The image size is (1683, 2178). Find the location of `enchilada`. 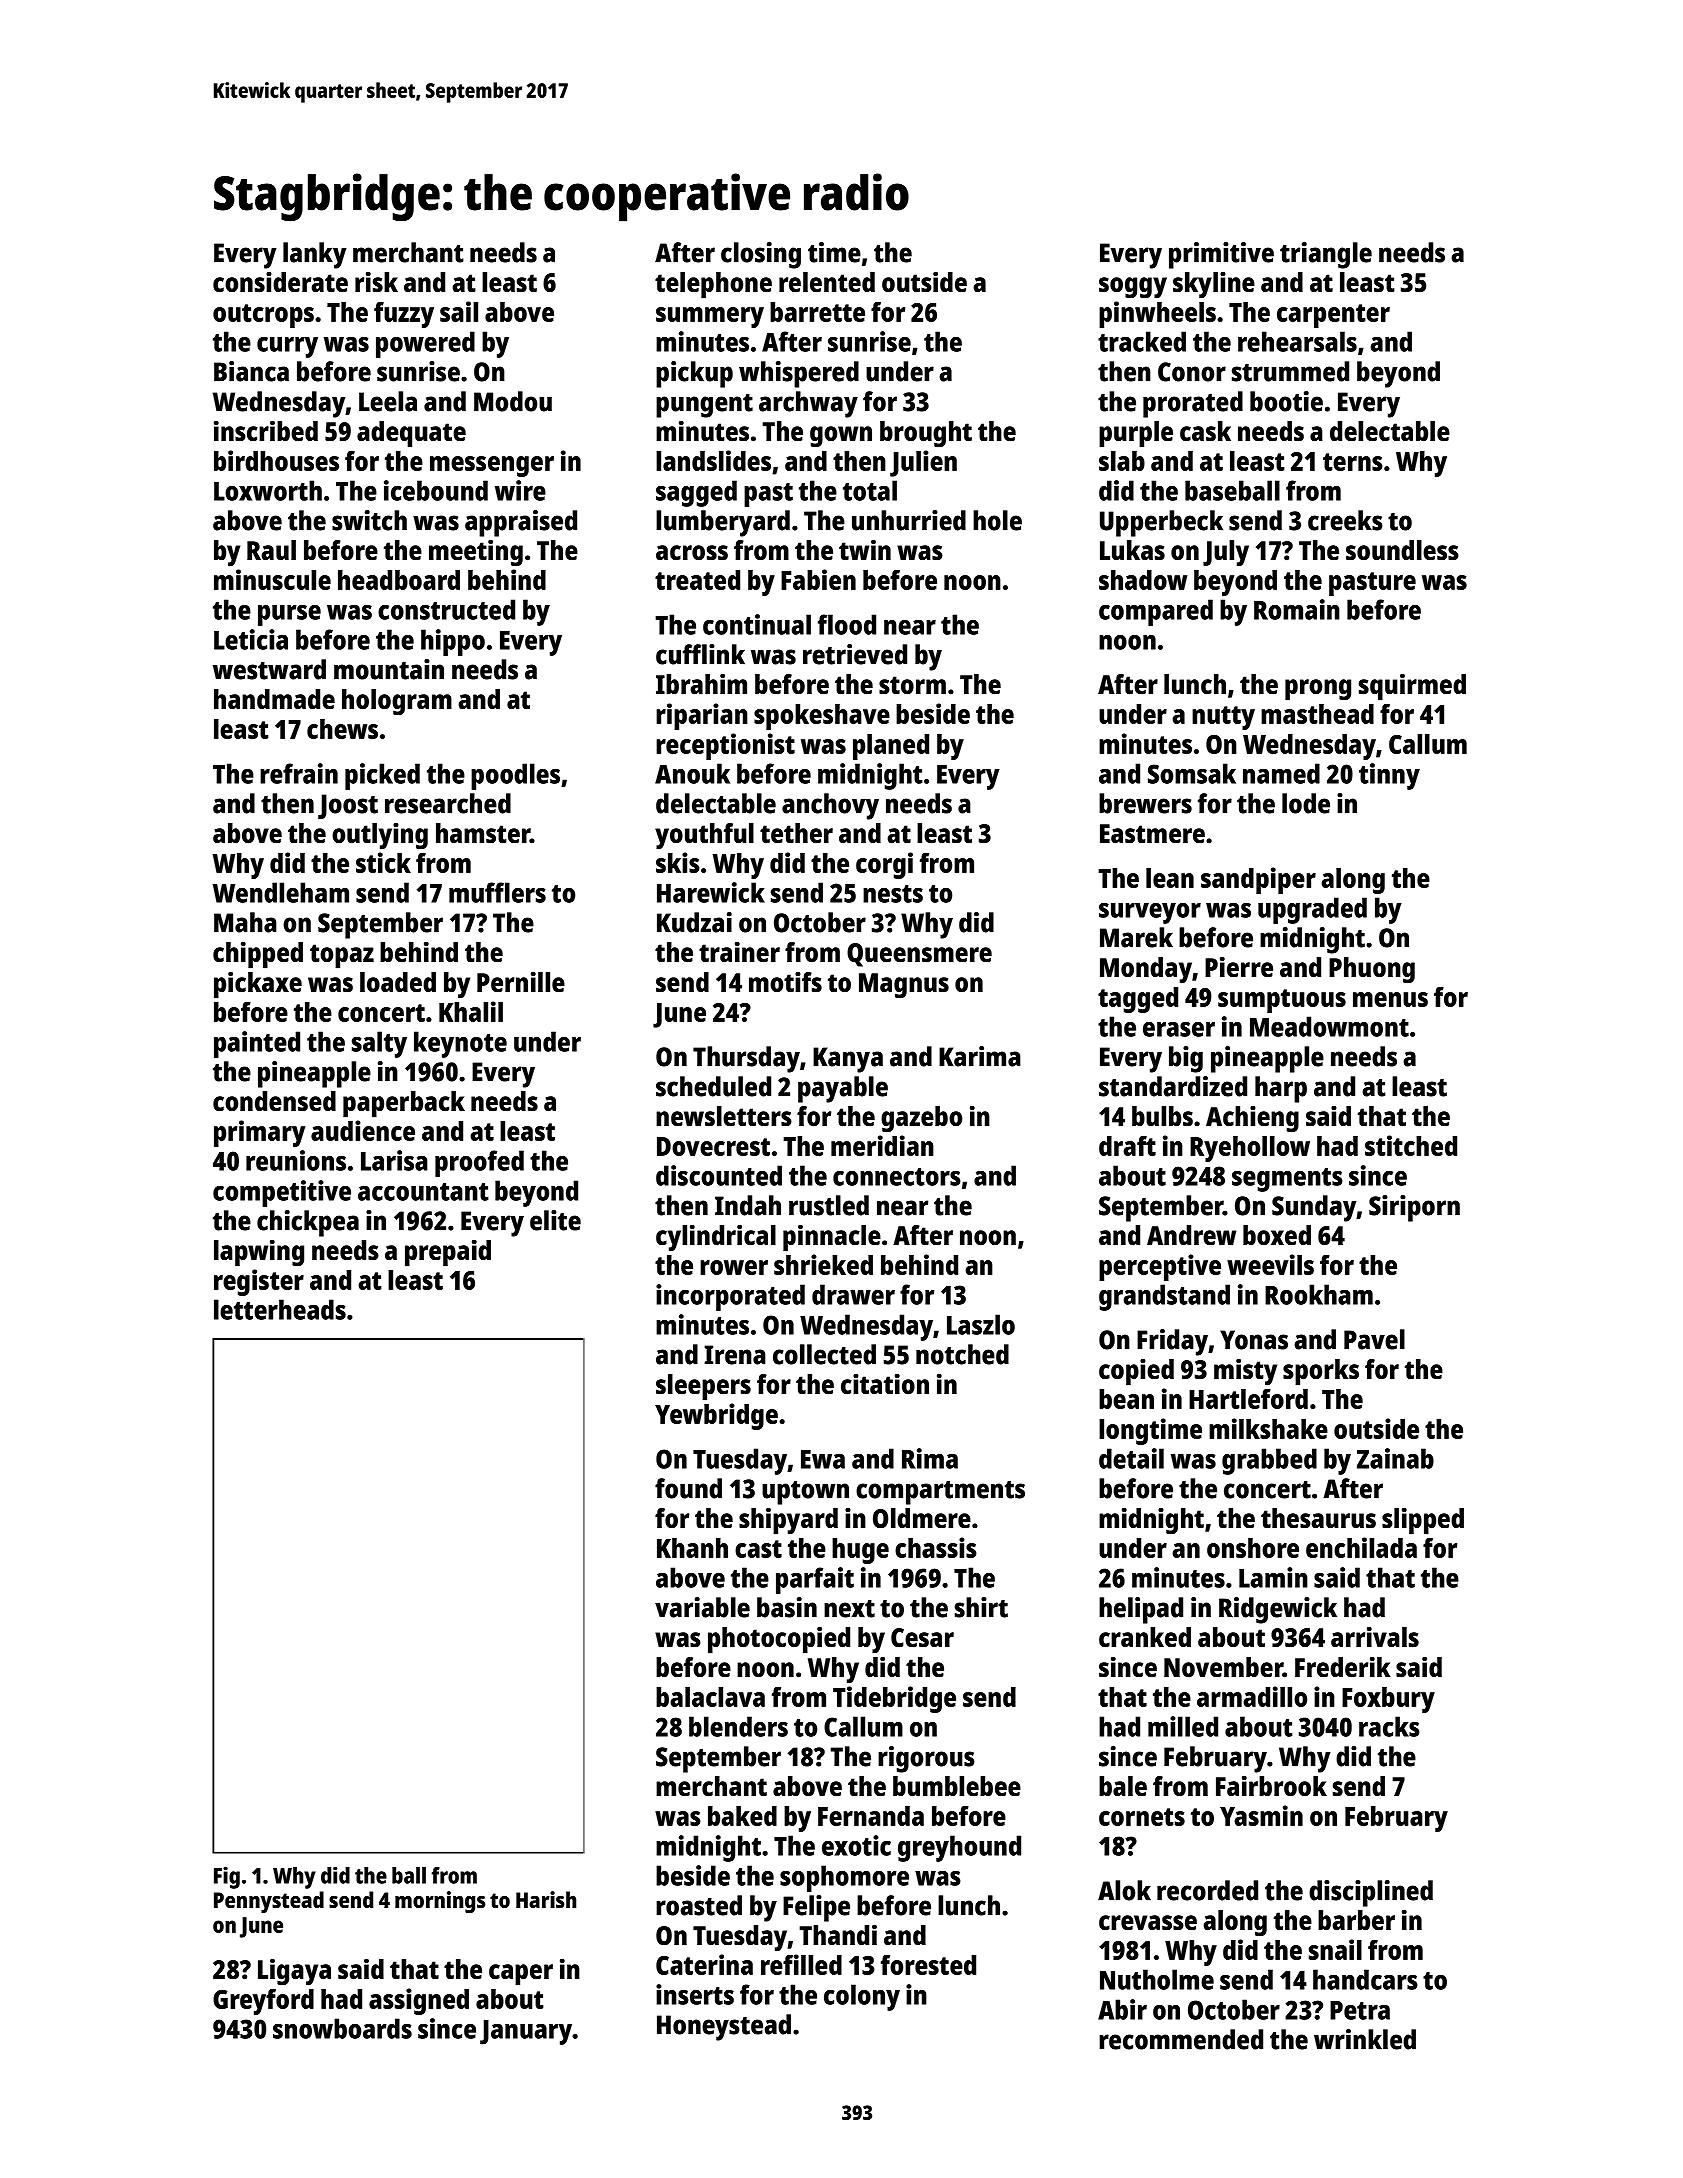

enchilada is located at coordinates (1361, 1547).
